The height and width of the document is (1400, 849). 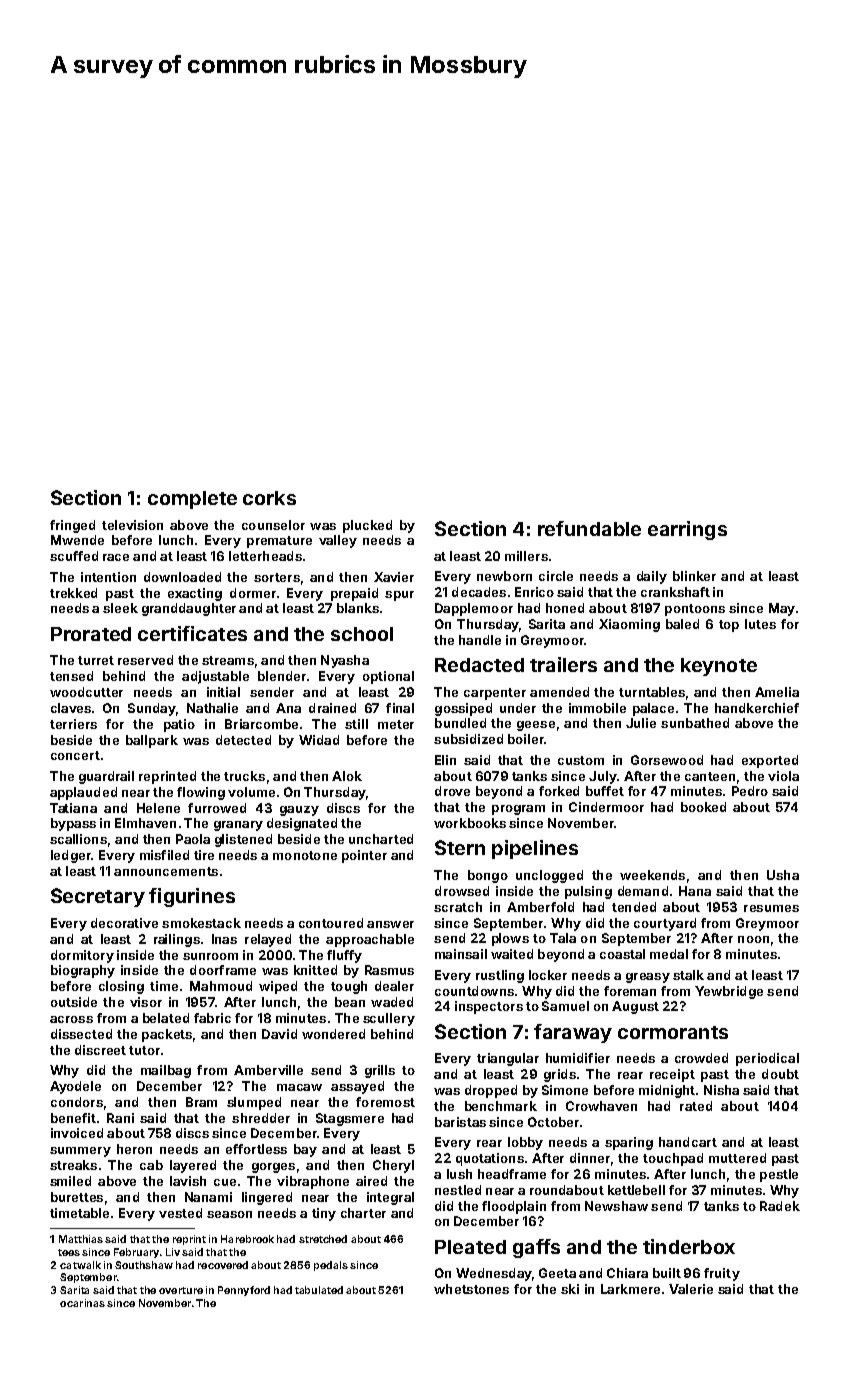 What do you see at coordinates (518, 708) in the document?
I see `under` at bounding box center [518, 708].
